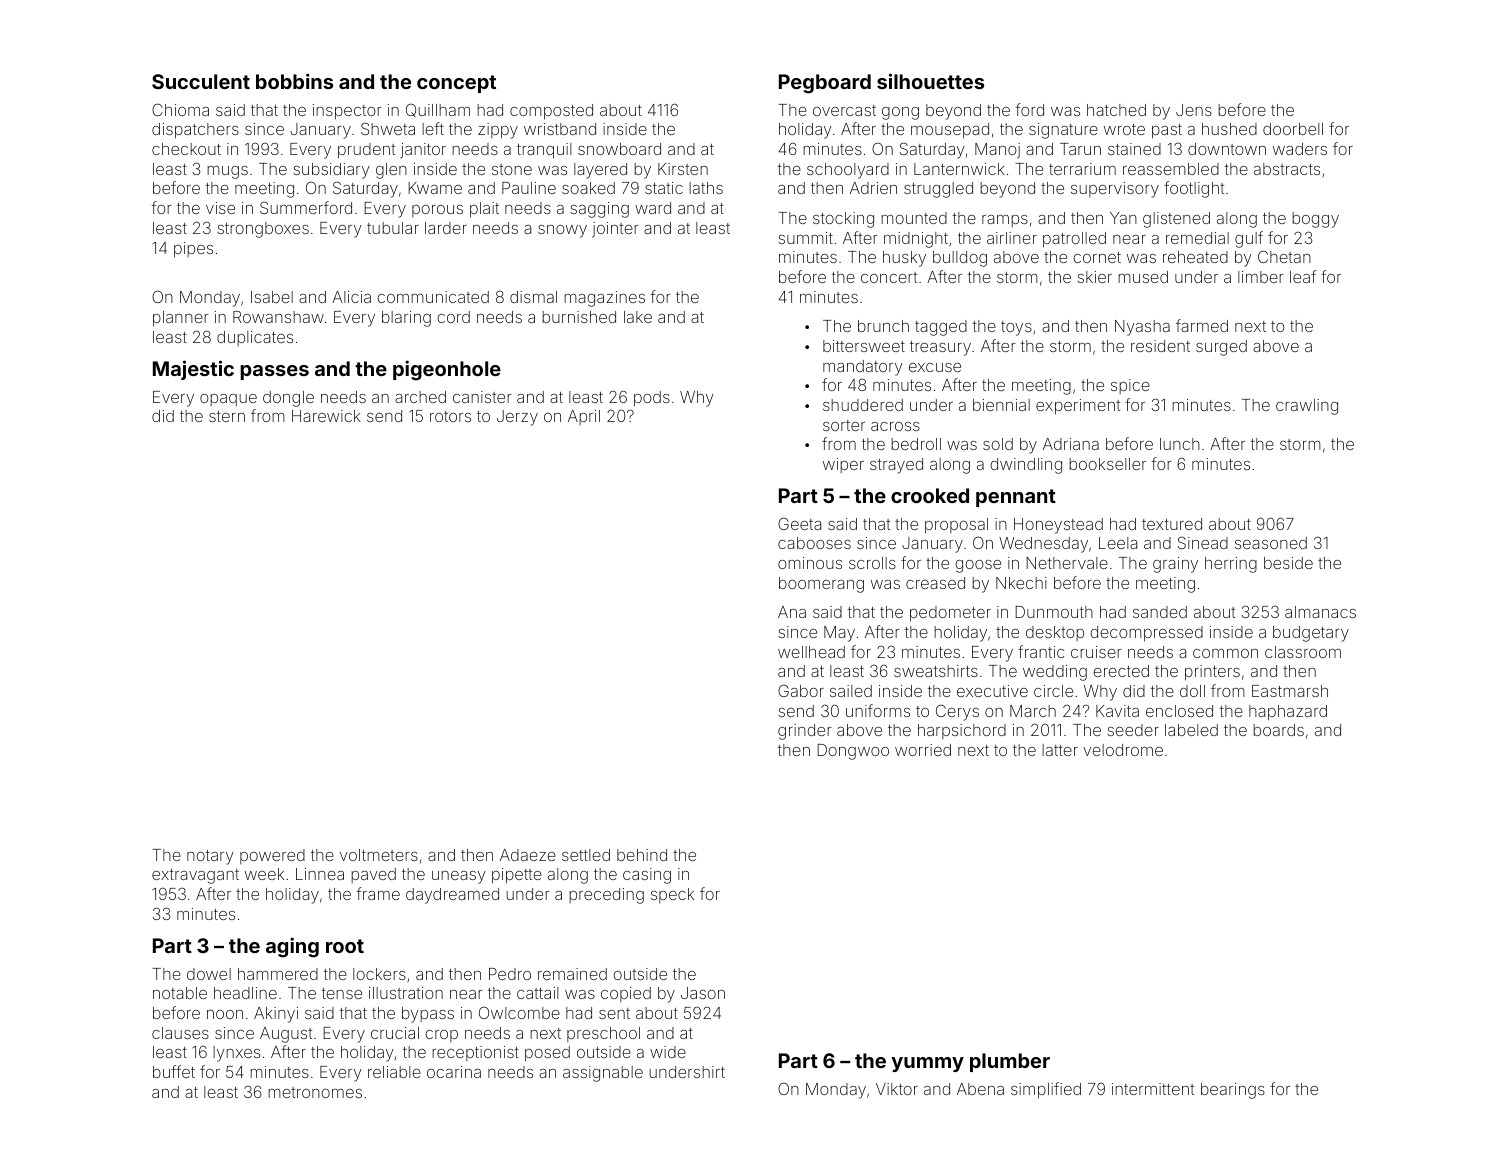 This document has height=1166, width=1509. Describe the element at coordinates (1225, 653) in the document. I see `common` at that location.
